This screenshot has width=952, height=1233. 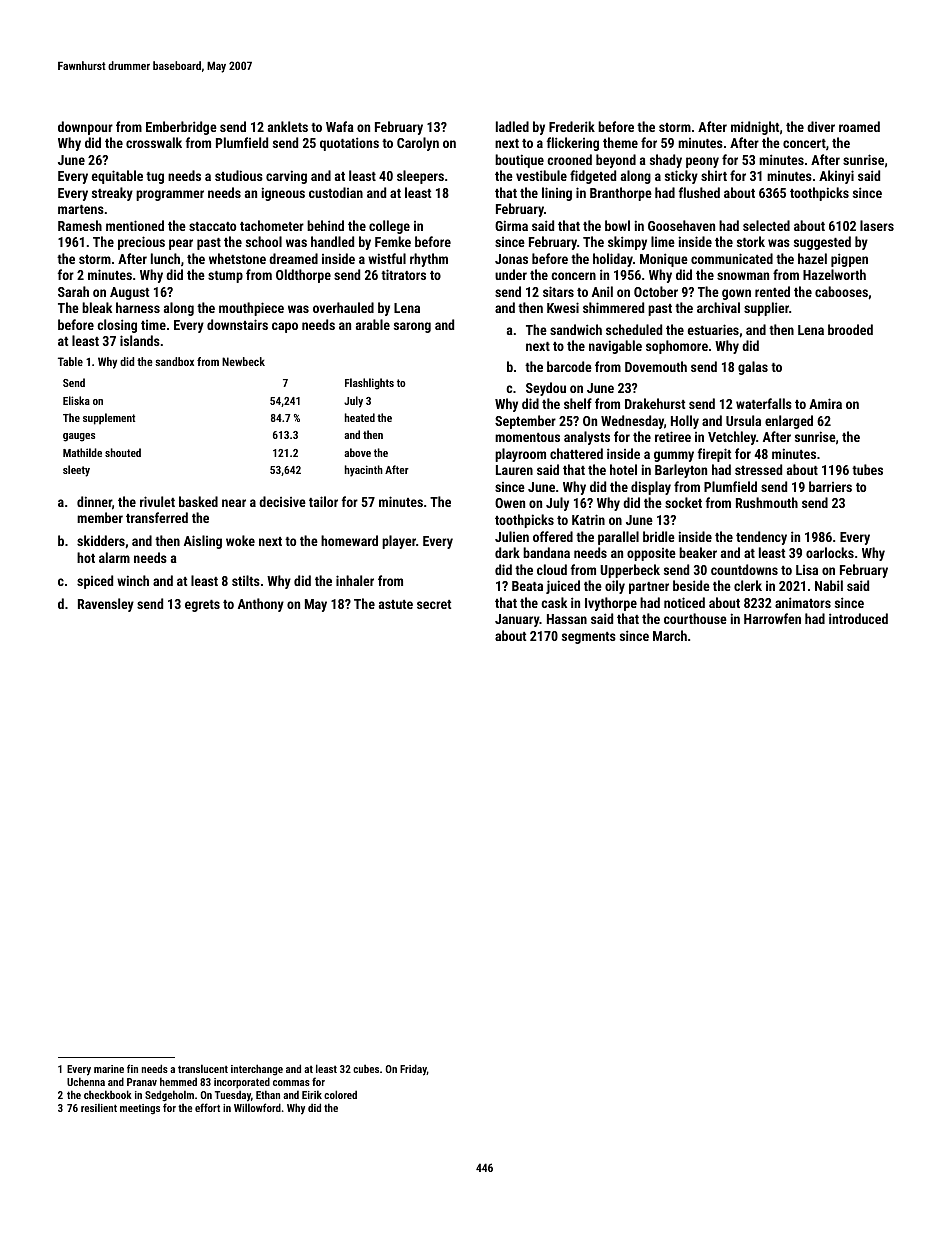 What do you see at coordinates (181, 128) in the screenshot?
I see `Emberbridge` at bounding box center [181, 128].
